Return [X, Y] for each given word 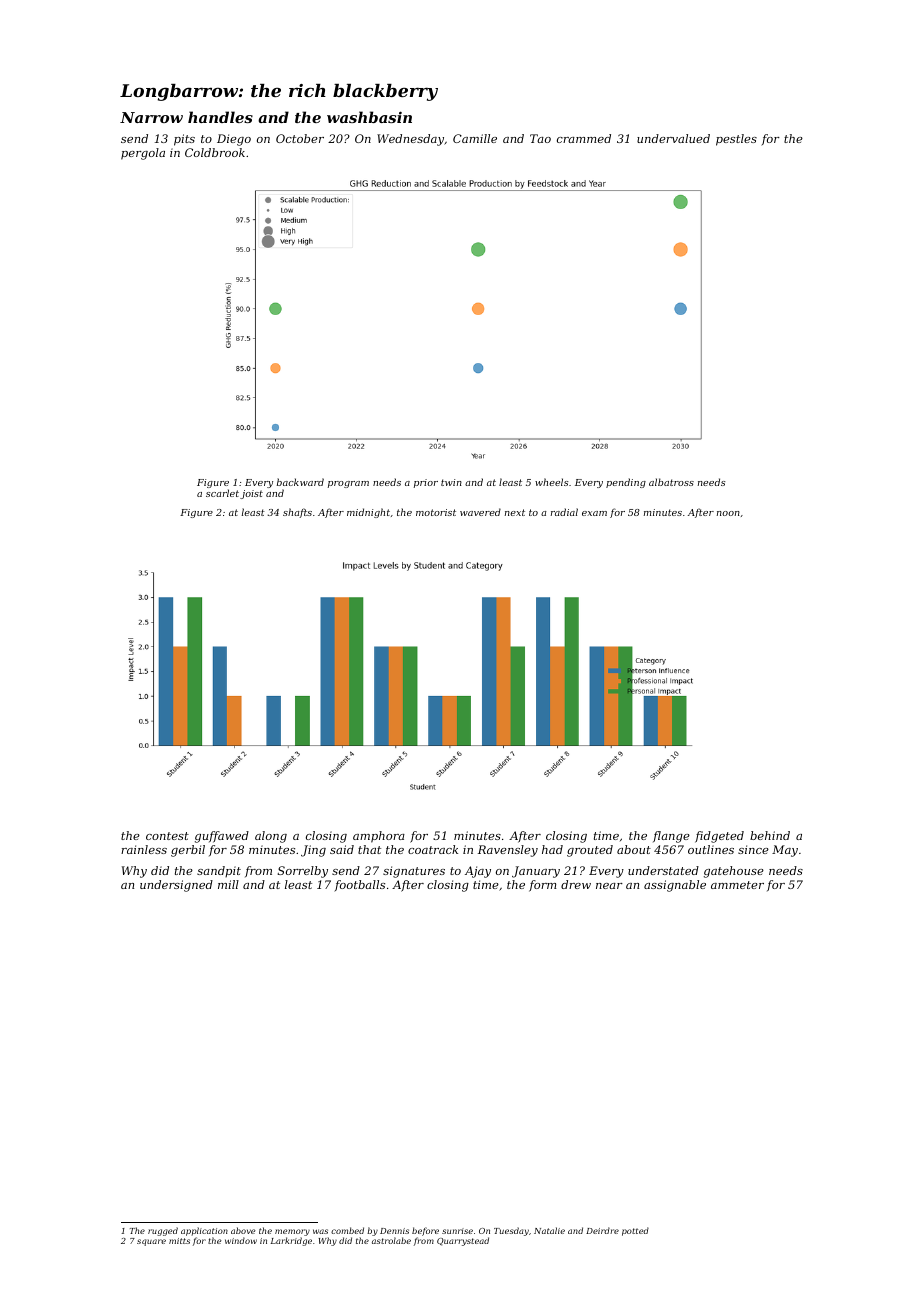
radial [564, 512]
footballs [359, 886]
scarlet [222, 493]
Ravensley [508, 851]
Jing [313, 851]
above [243, 1230]
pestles [736, 140]
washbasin [369, 117]
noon [728, 513]
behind [770, 835]
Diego [234, 140]
